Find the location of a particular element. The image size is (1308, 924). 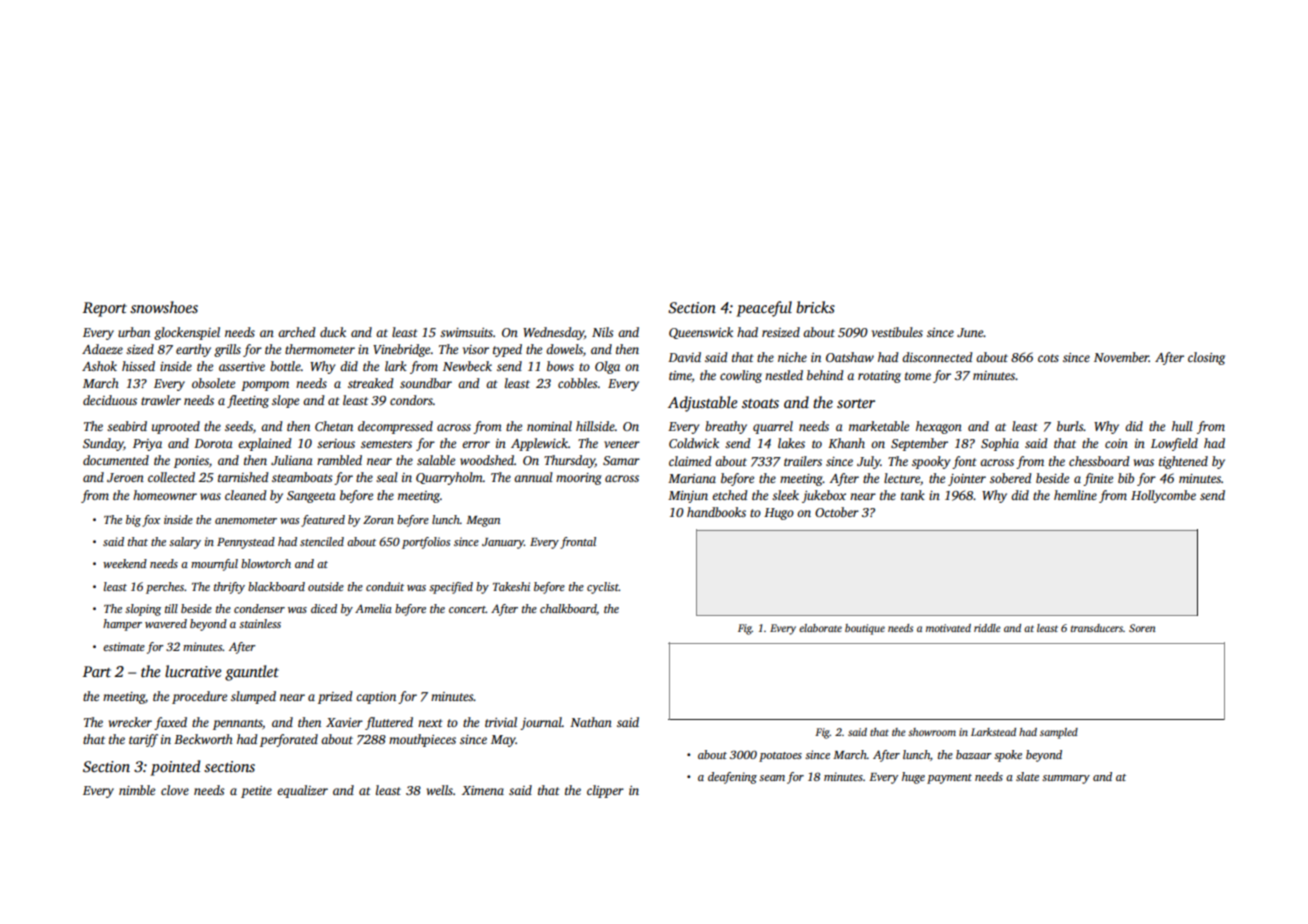

October is located at coordinates (837, 512).
